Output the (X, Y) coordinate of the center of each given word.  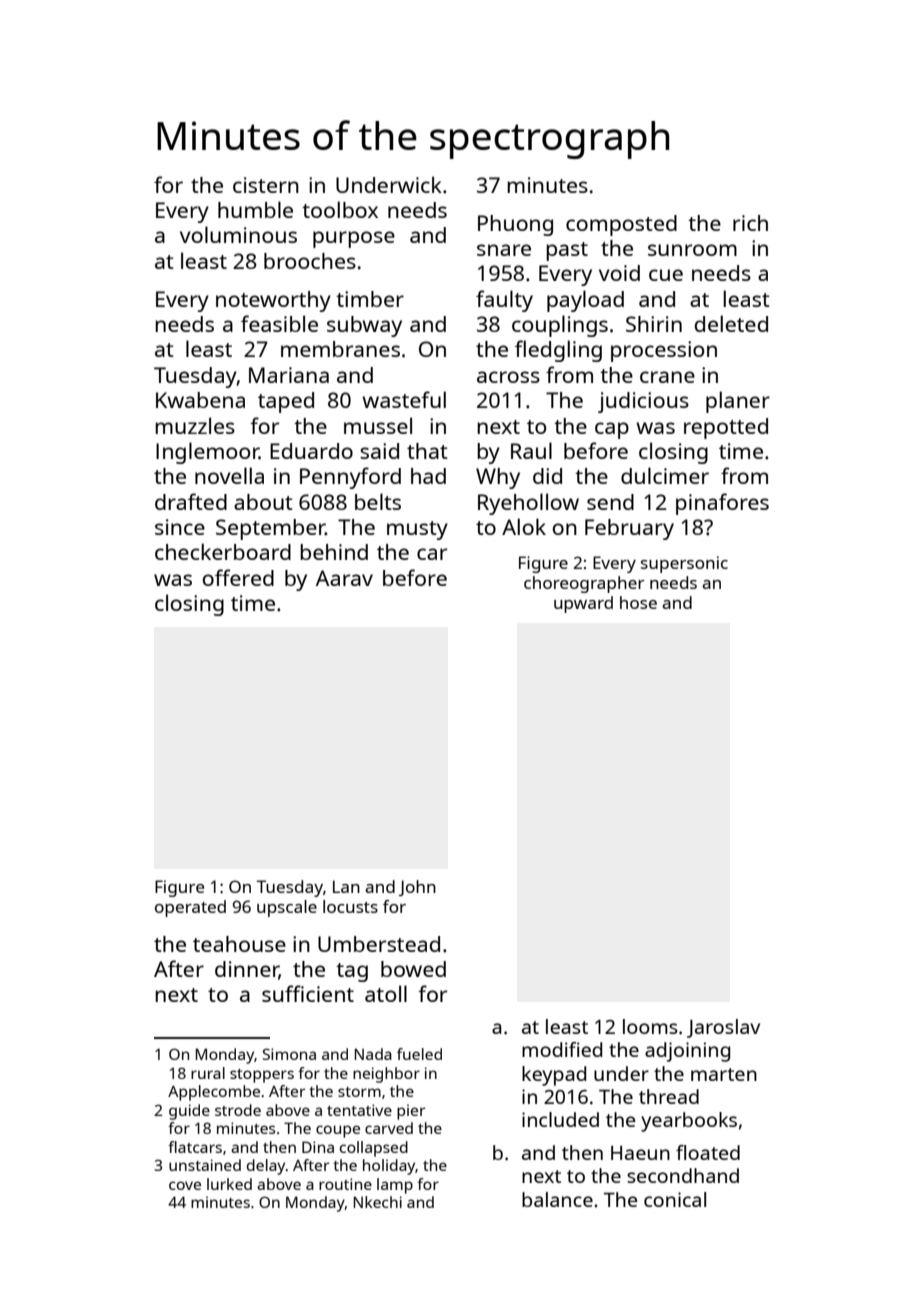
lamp (395, 1186)
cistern (266, 185)
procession (664, 351)
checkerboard (223, 551)
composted (621, 225)
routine (345, 1184)
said (379, 451)
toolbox (340, 209)
